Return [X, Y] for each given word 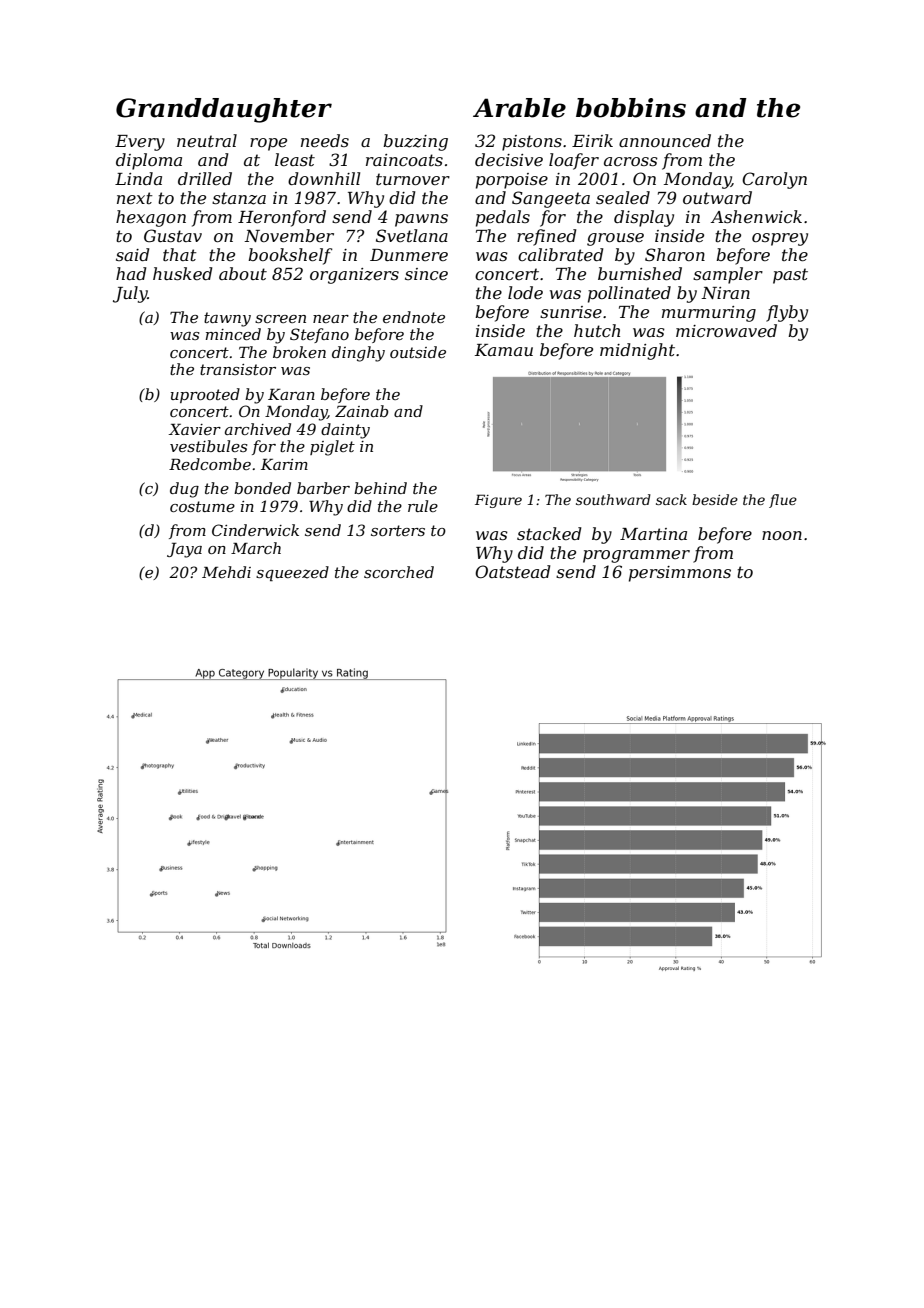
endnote [414, 317]
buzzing [415, 142]
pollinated [629, 294]
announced [665, 140]
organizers [354, 276]
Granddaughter [224, 110]
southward [613, 499]
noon [782, 535]
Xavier [194, 429]
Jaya [184, 550]
